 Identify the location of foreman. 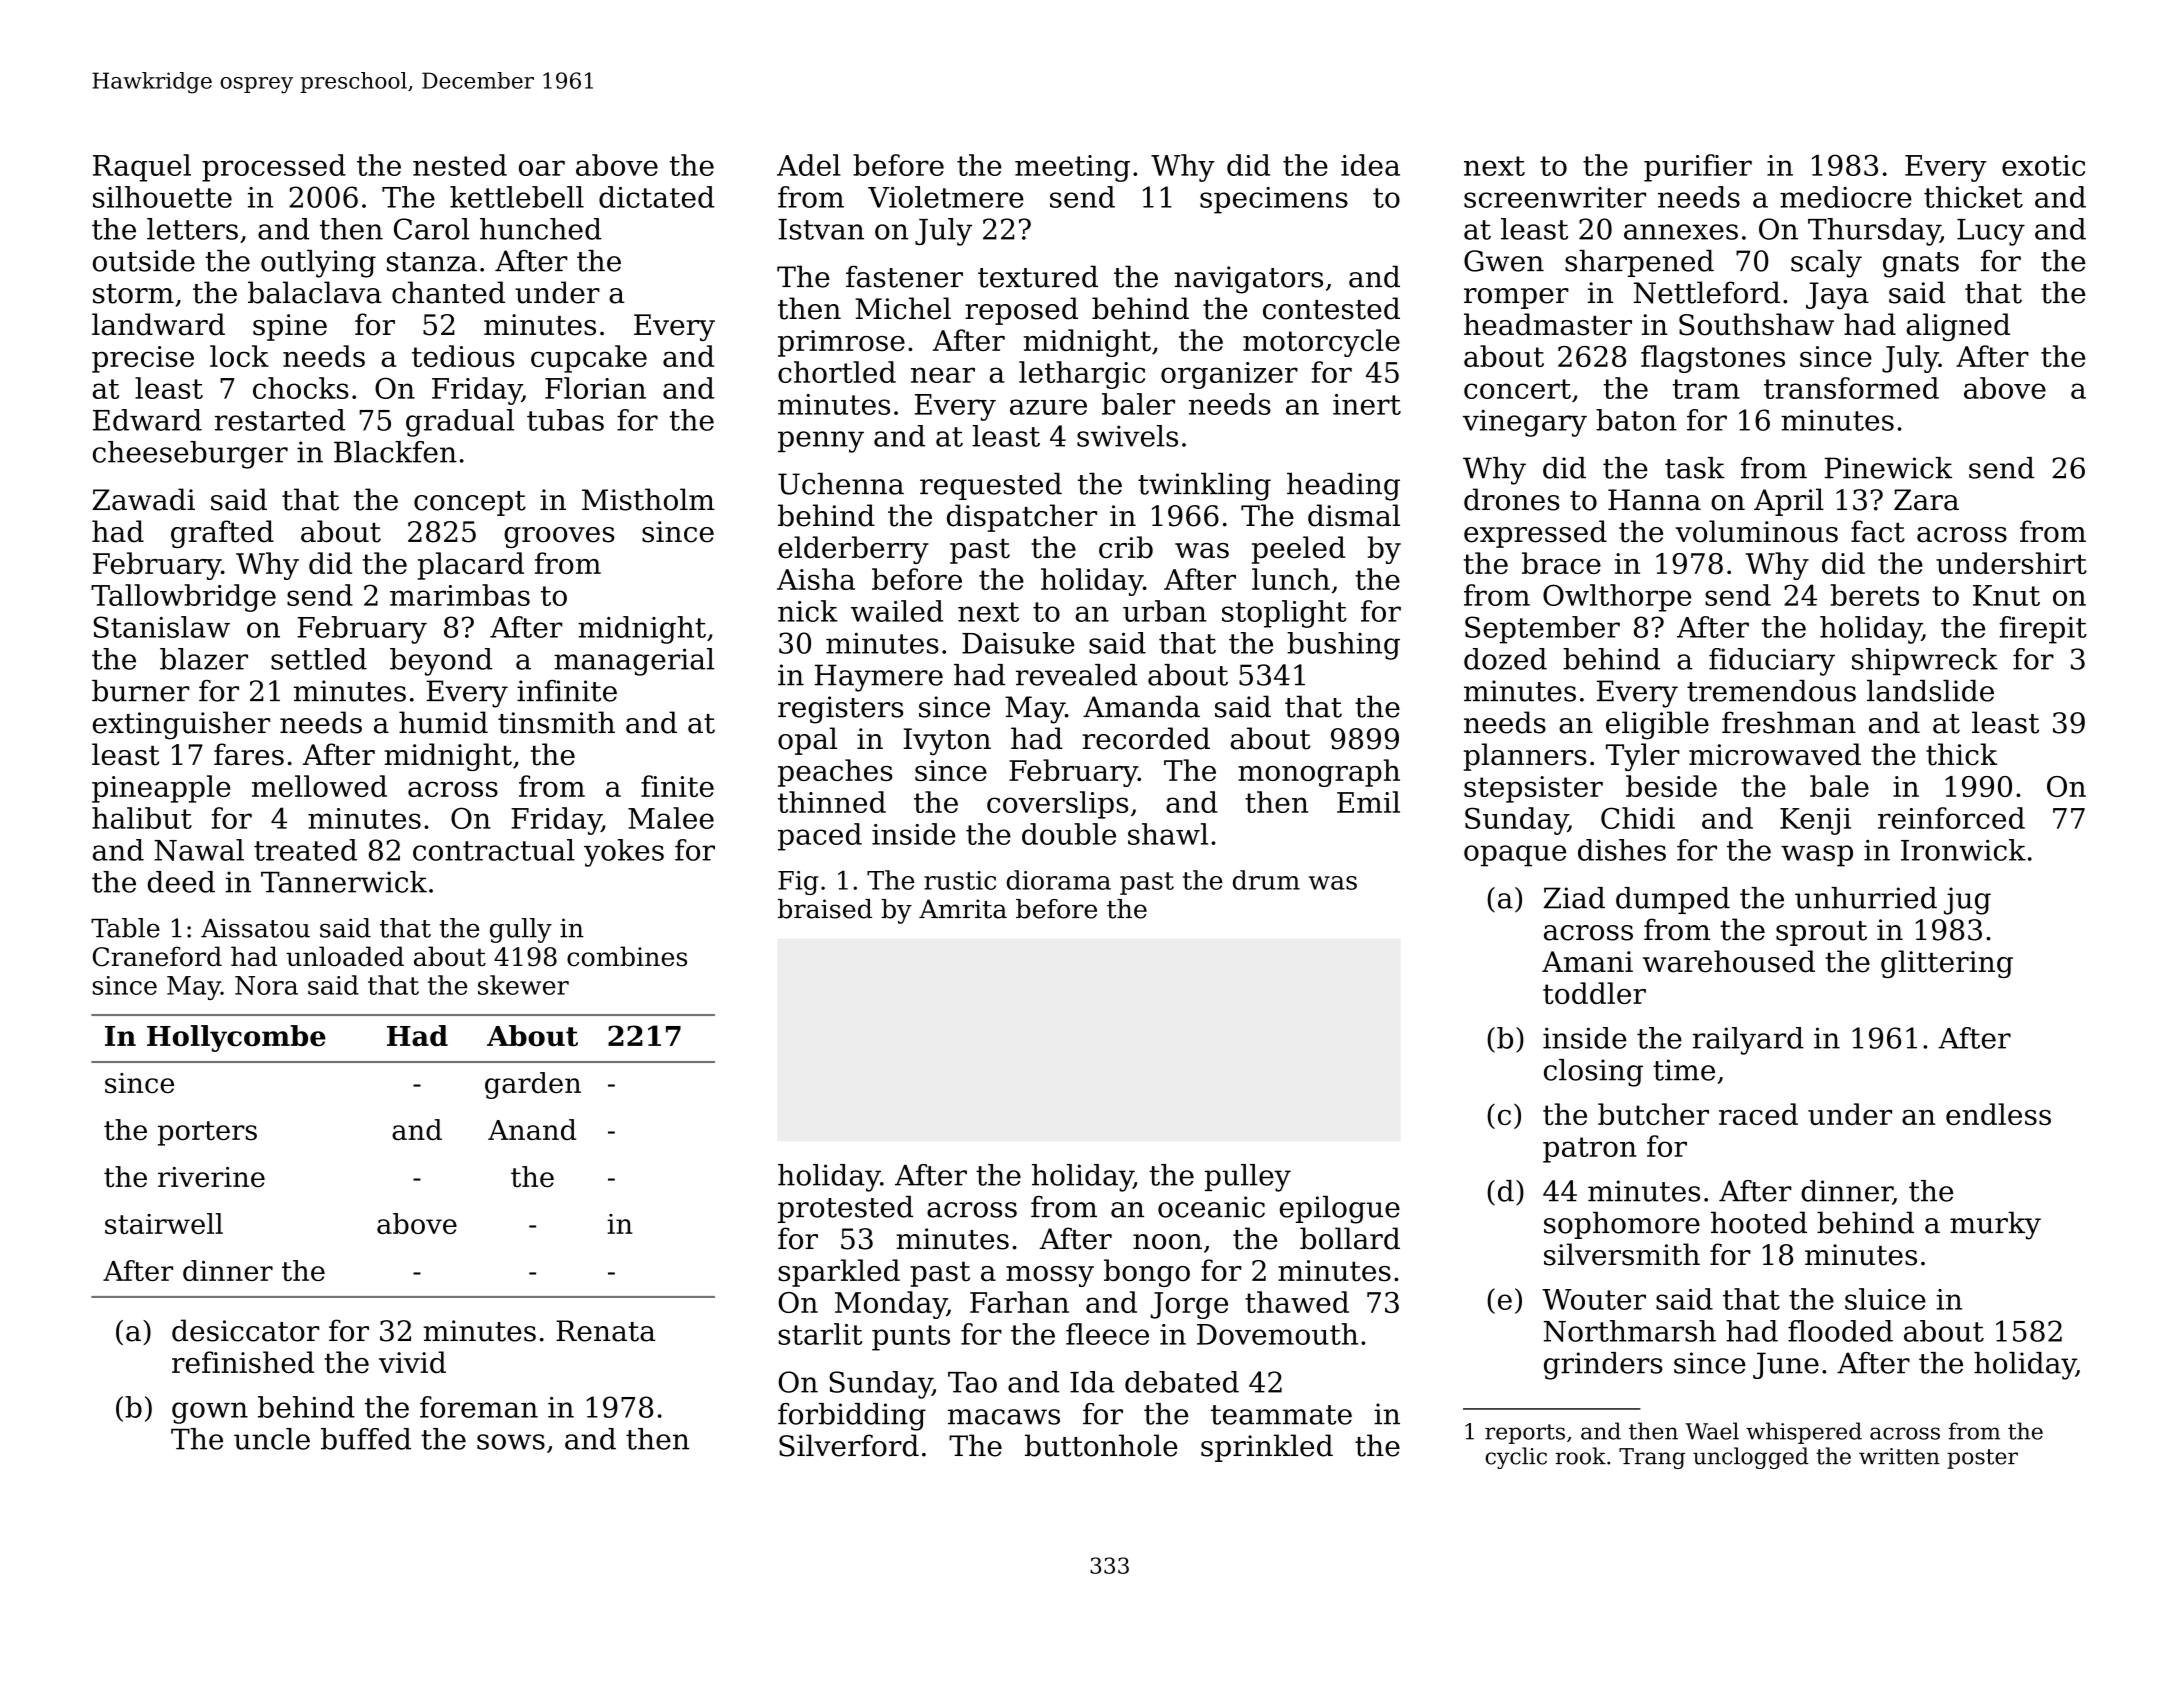
(479, 1407).
